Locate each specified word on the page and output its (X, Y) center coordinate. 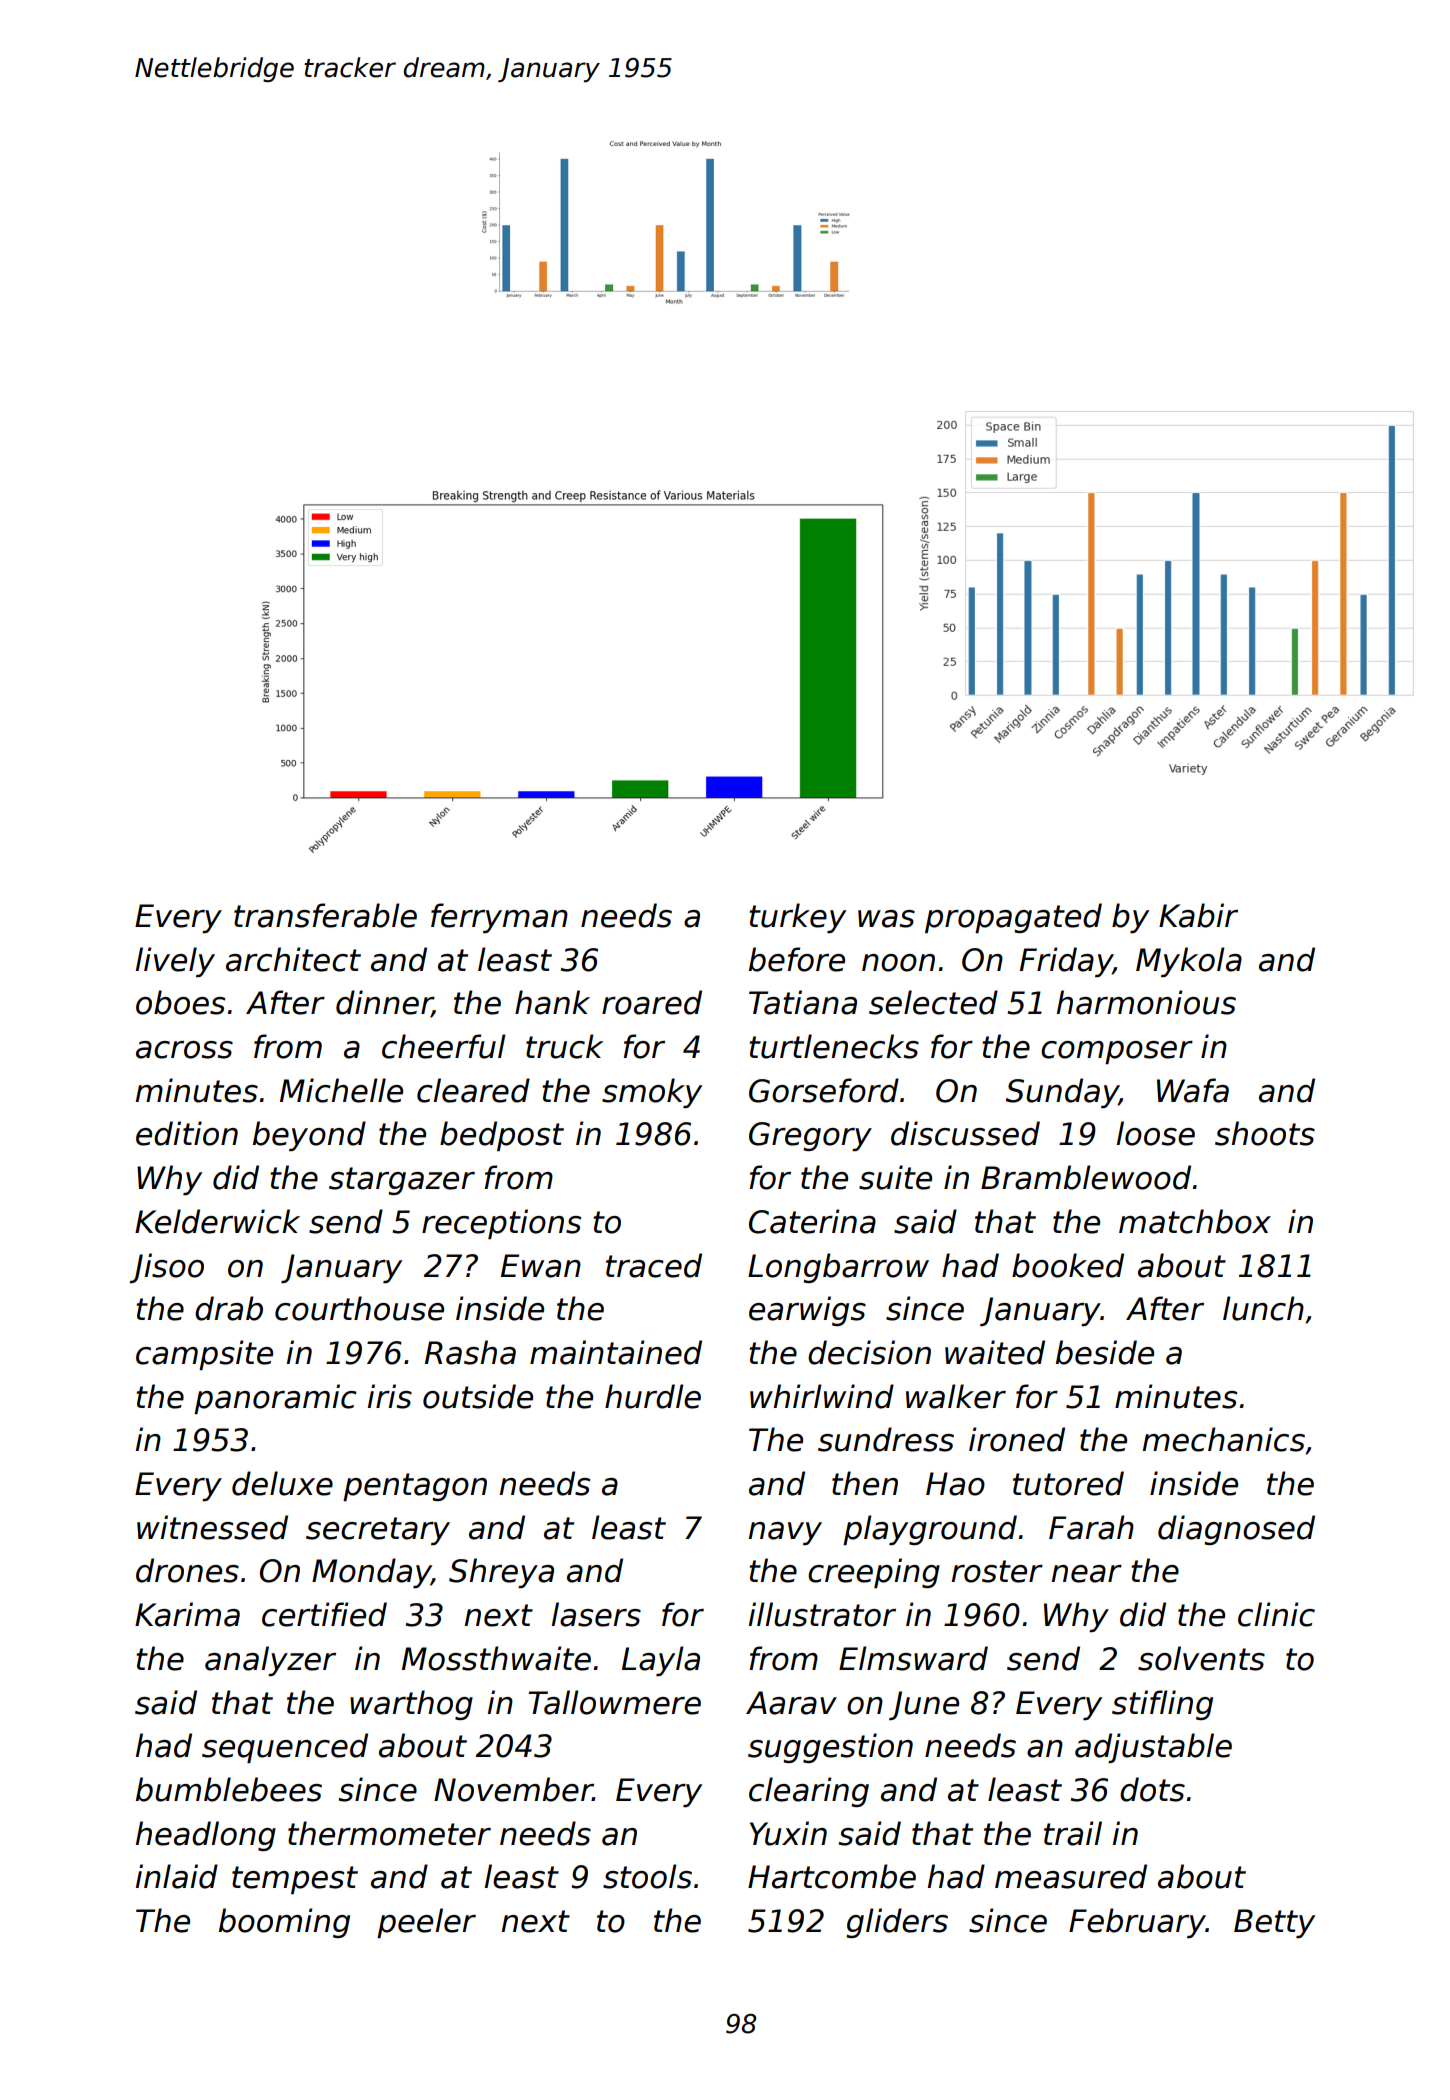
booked (1068, 1265)
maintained (616, 1352)
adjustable (1153, 1748)
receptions (502, 1224)
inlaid (177, 1876)
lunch (1263, 1308)
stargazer (402, 1181)
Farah (1091, 1527)
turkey (797, 918)
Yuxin (788, 1833)
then (865, 1483)
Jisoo (166, 1268)
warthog (411, 1705)
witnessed (212, 1527)
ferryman (499, 918)
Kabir (1198, 915)
